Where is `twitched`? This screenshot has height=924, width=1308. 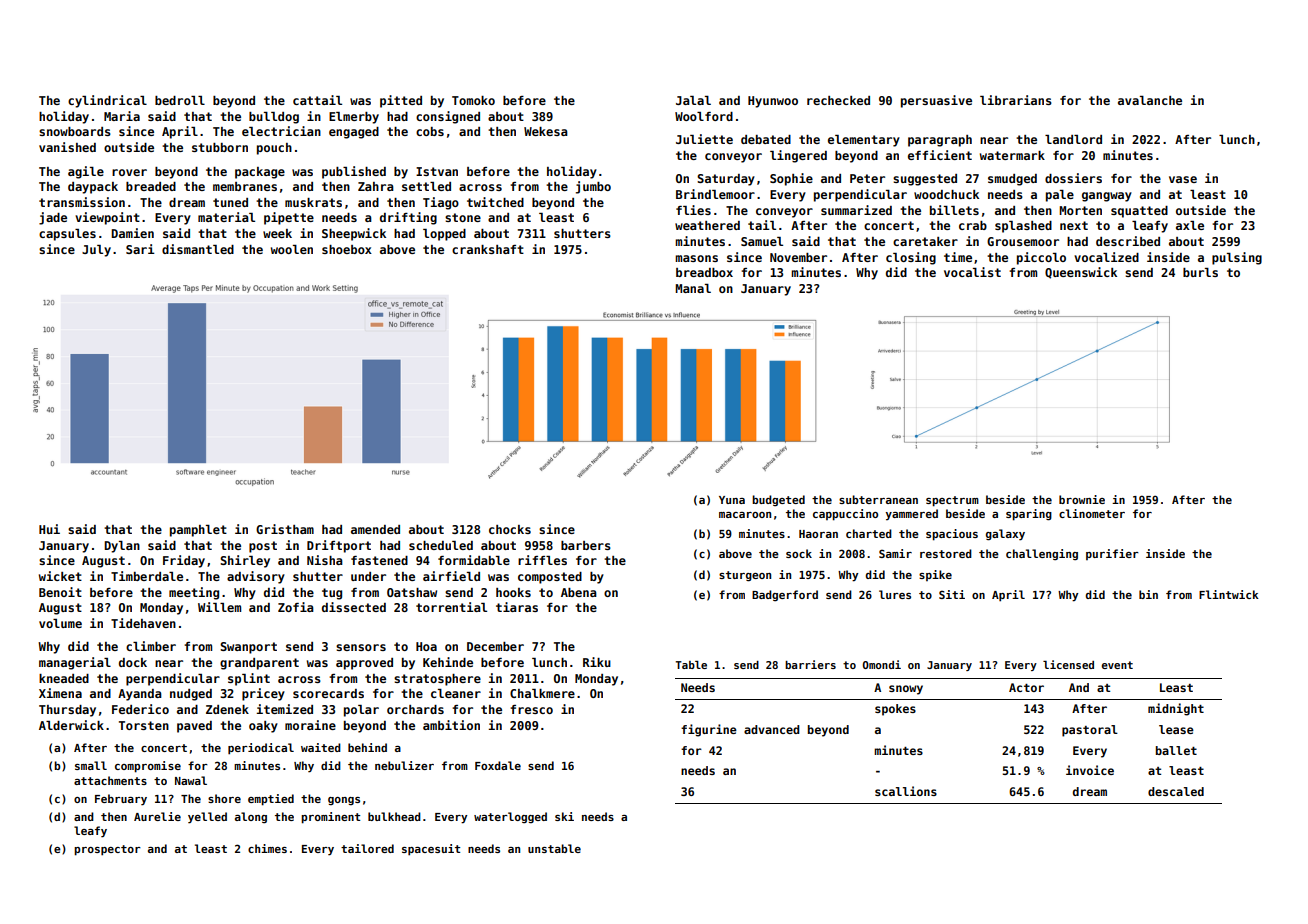
twitched is located at coordinates (495, 202).
